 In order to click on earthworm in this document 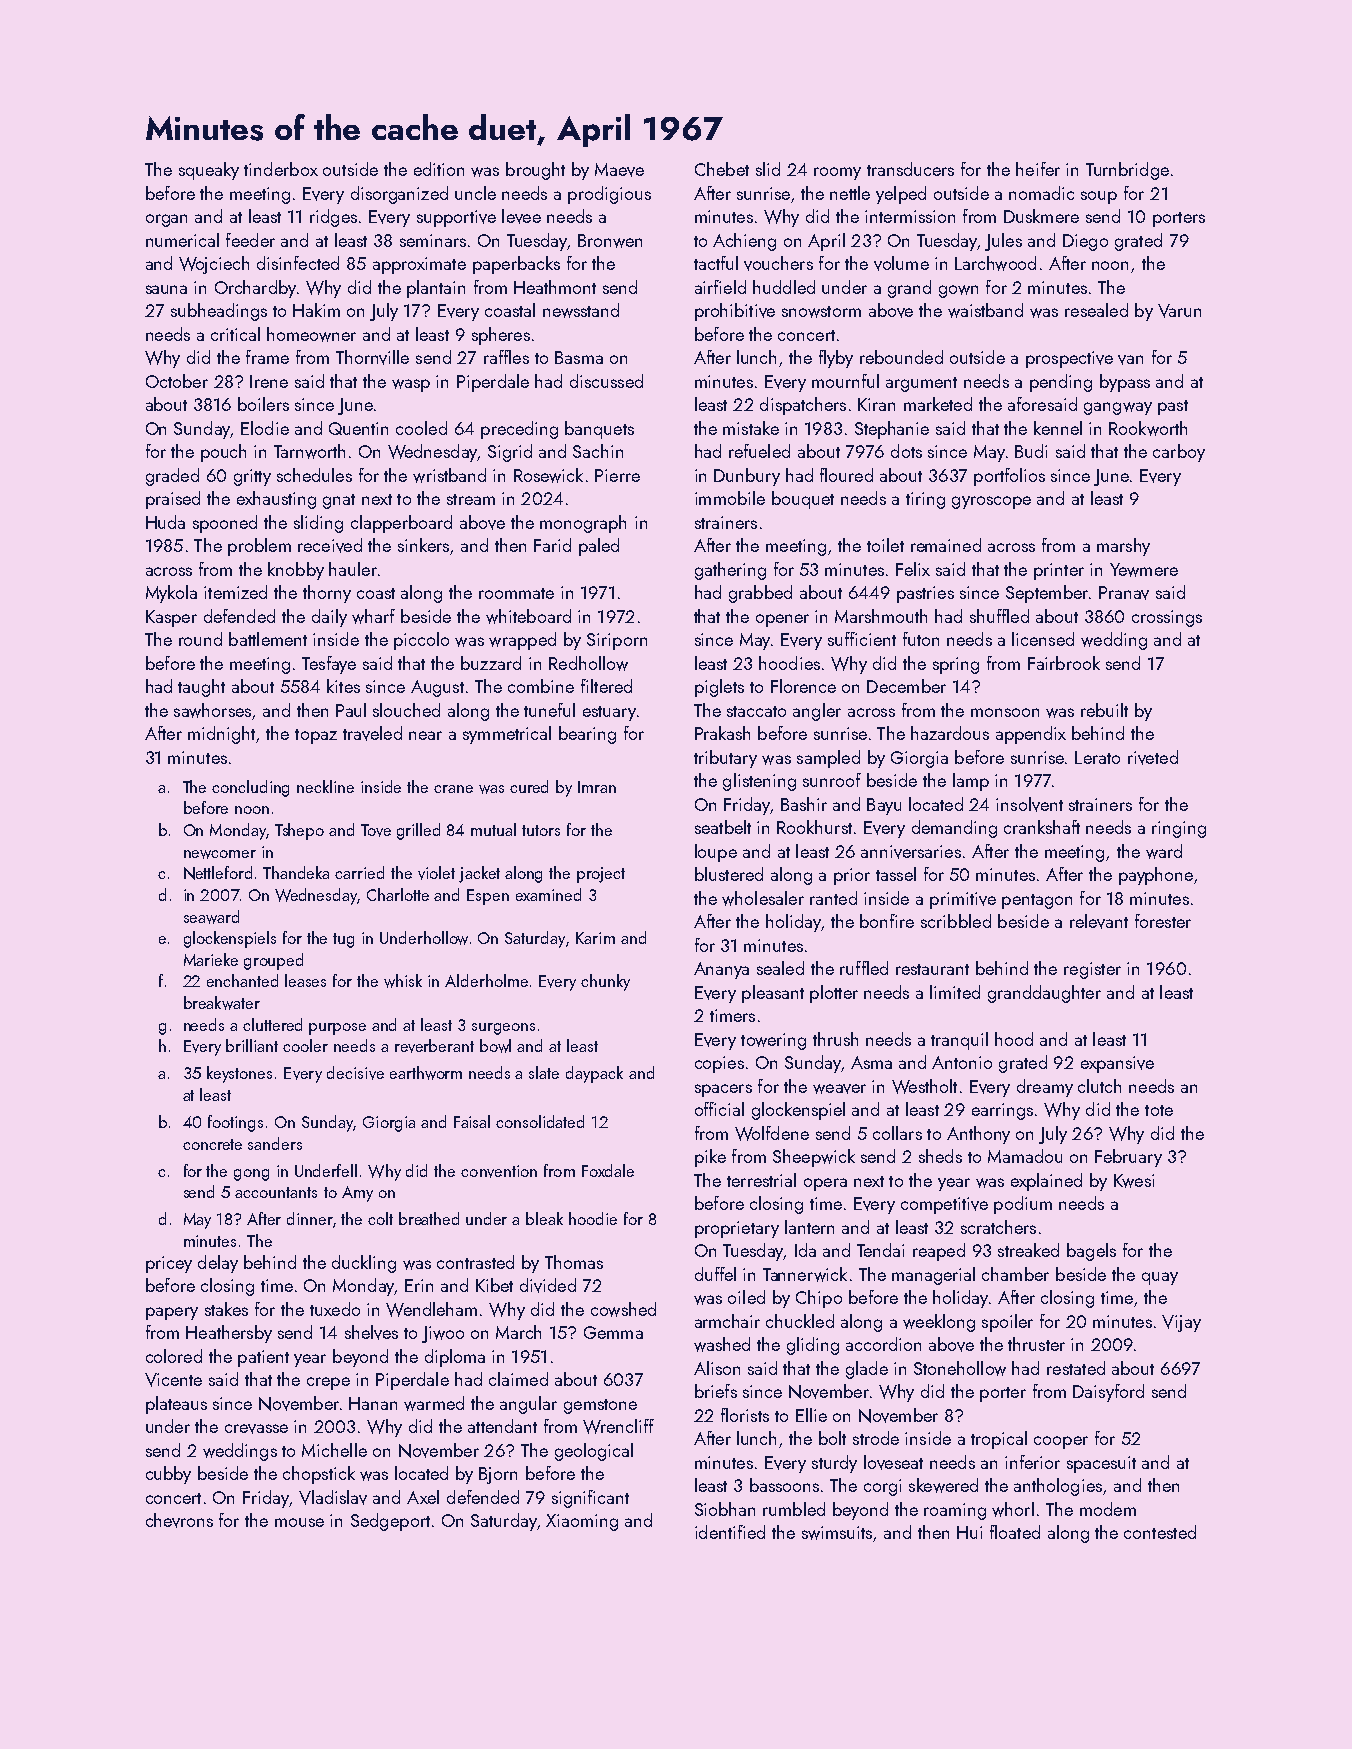, I will do `click(426, 1073)`.
